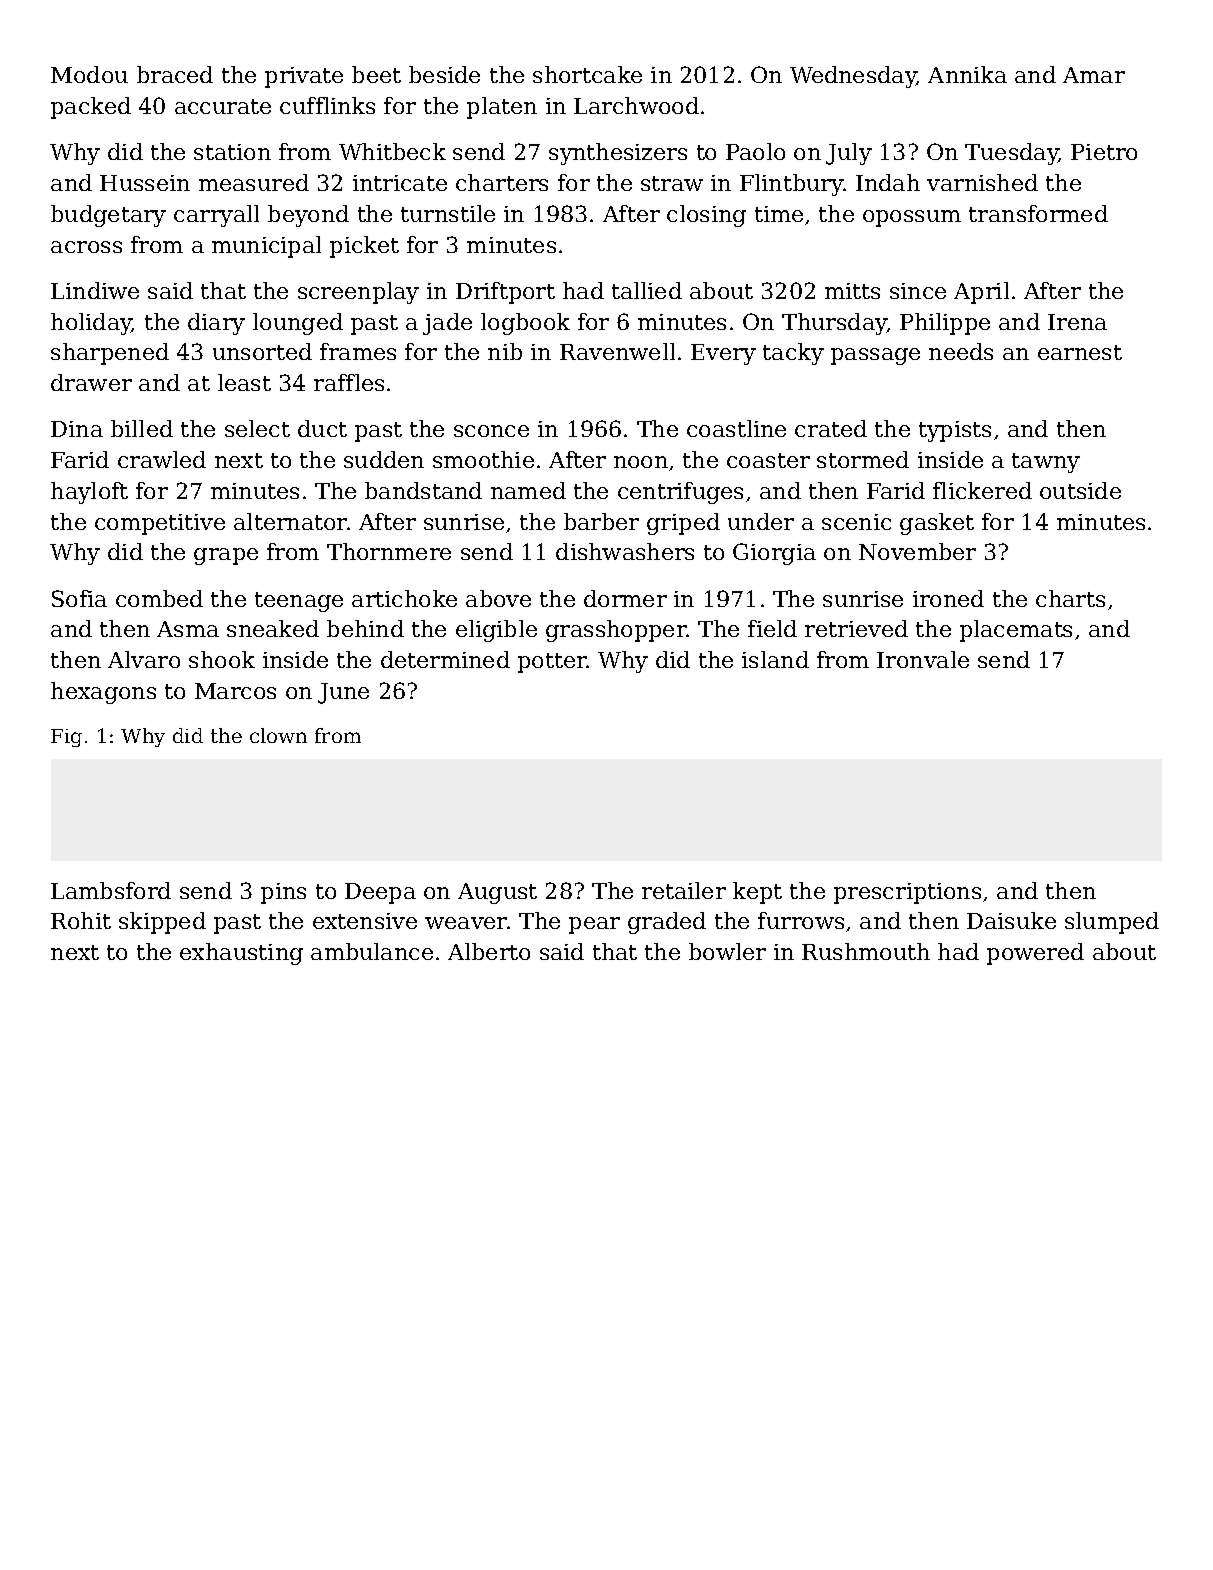 Image resolution: width=1213 pixels, height=1570 pixels. What do you see at coordinates (91, 382) in the page?
I see `drawer` at bounding box center [91, 382].
